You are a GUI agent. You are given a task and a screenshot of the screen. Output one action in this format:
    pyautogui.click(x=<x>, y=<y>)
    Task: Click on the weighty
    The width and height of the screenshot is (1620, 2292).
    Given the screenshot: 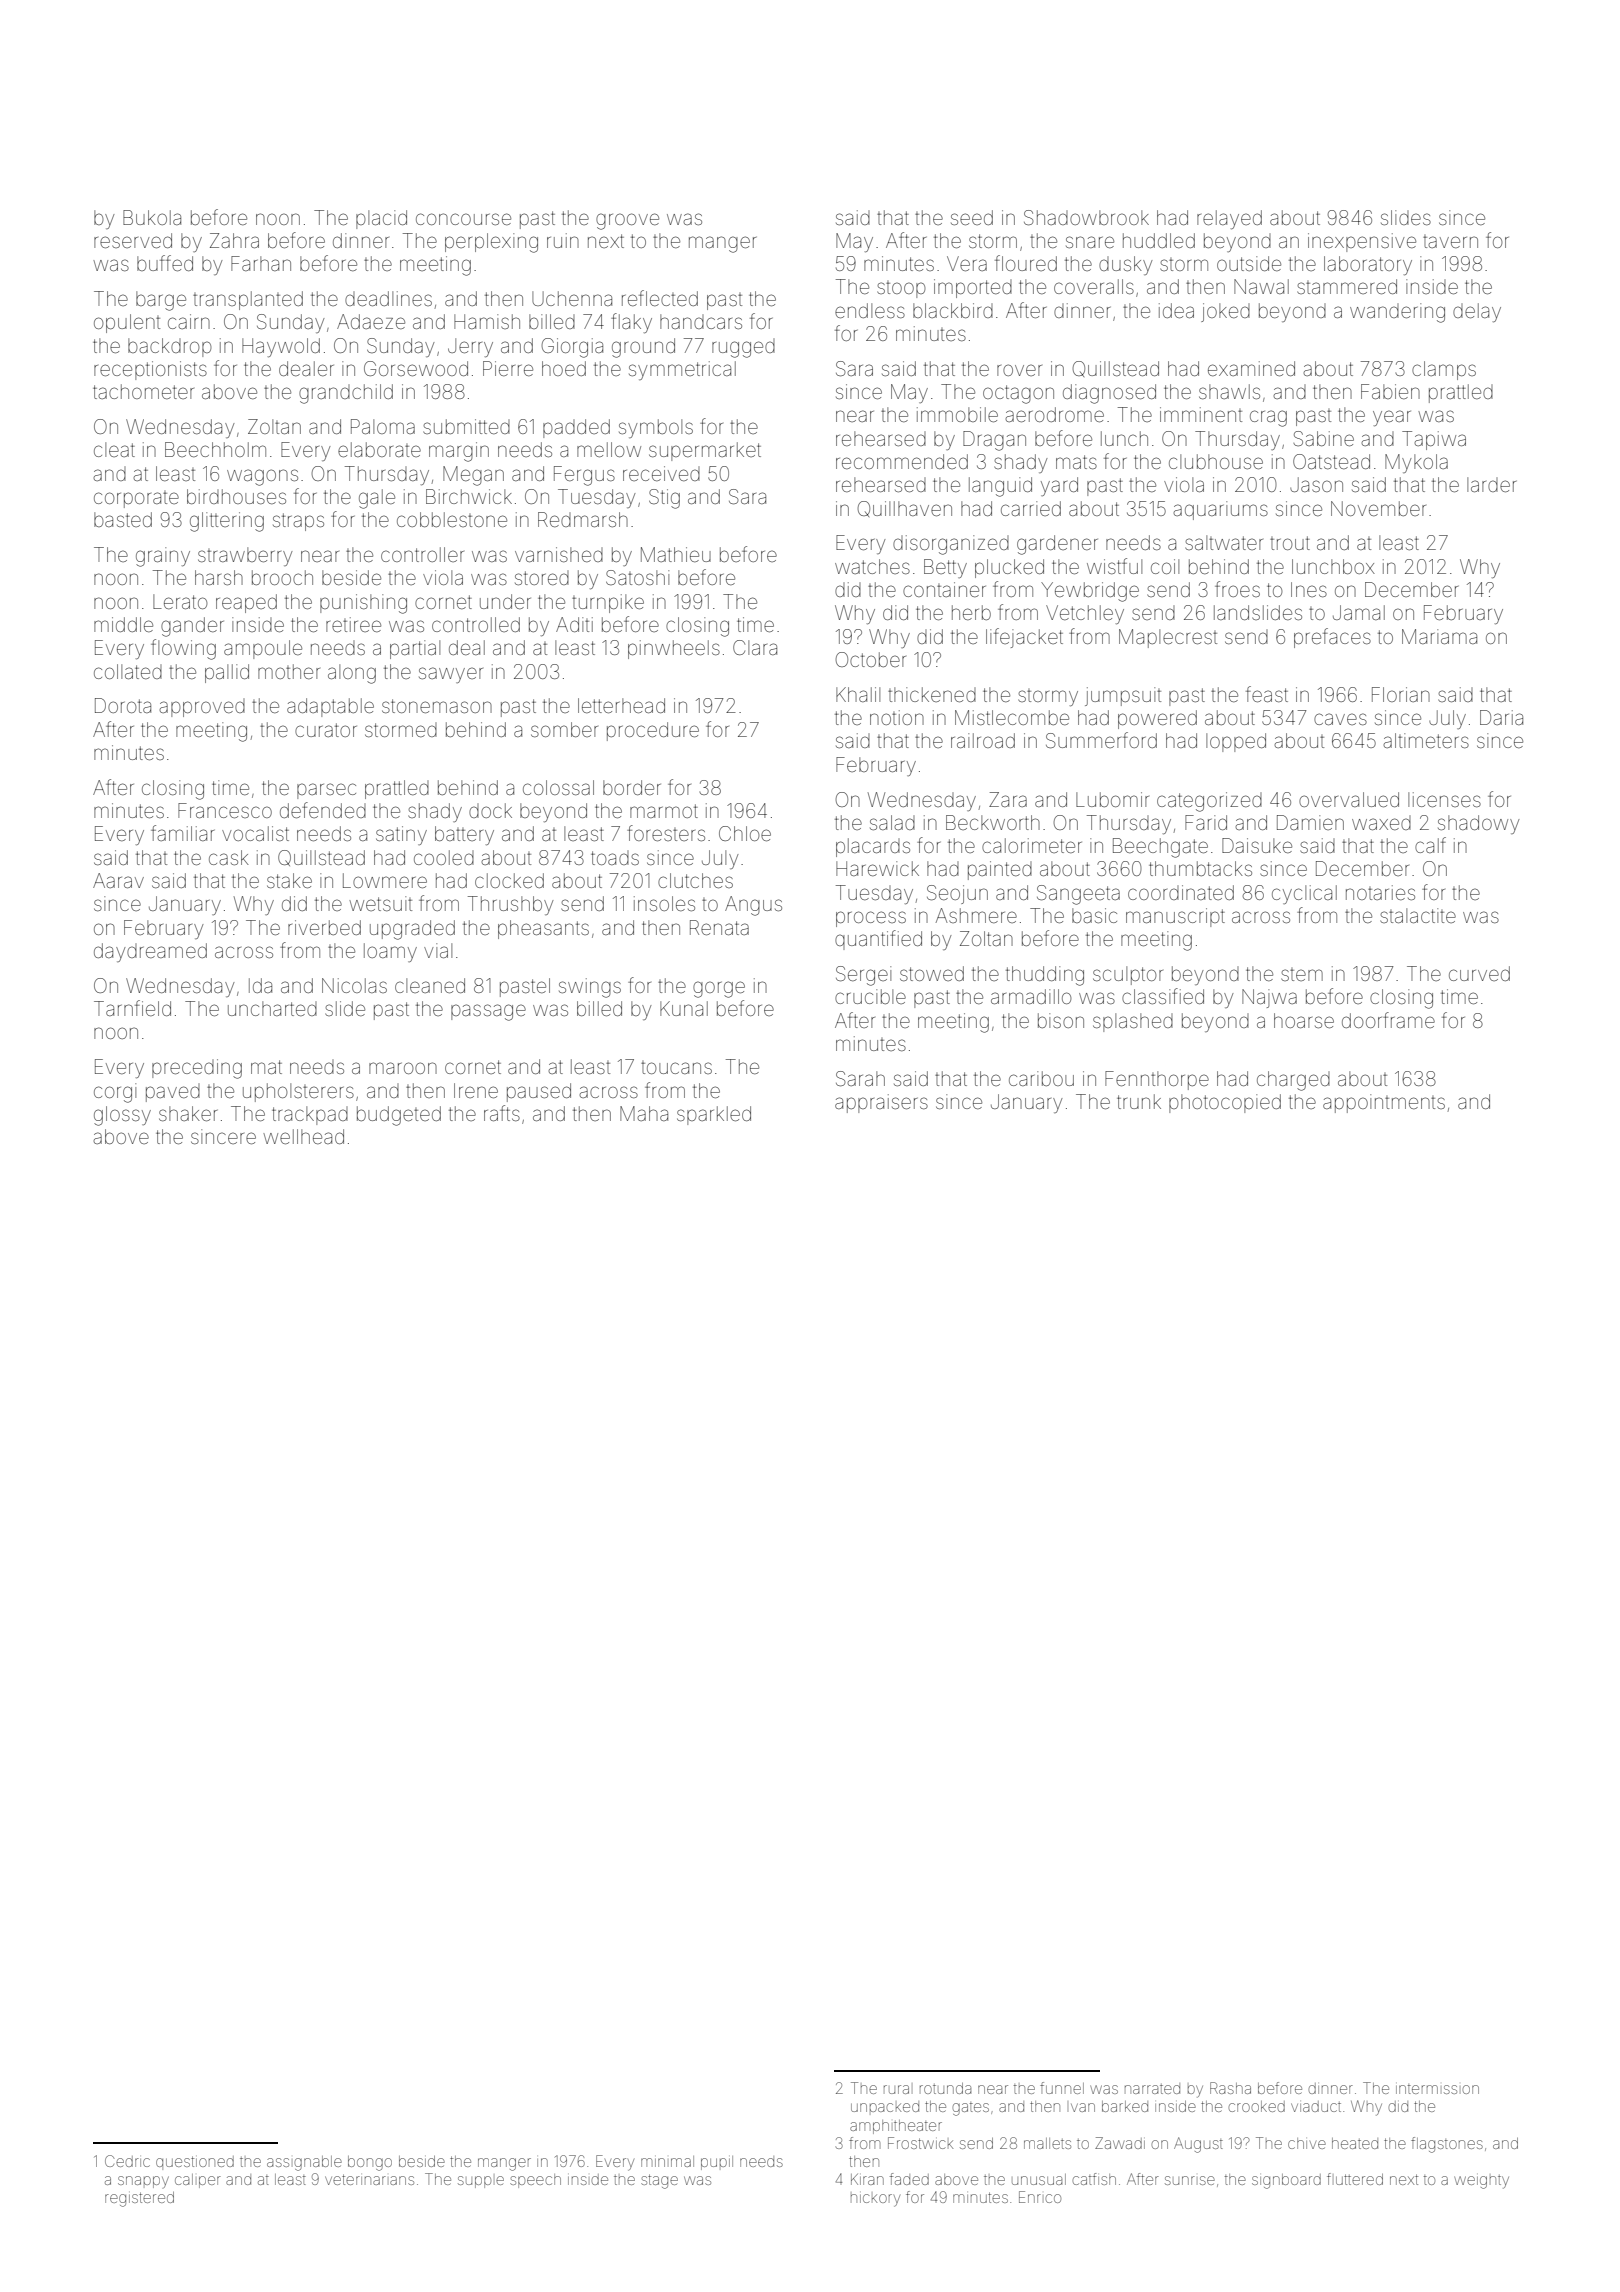 What is the action you would take?
    pyautogui.click(x=1481, y=2182)
